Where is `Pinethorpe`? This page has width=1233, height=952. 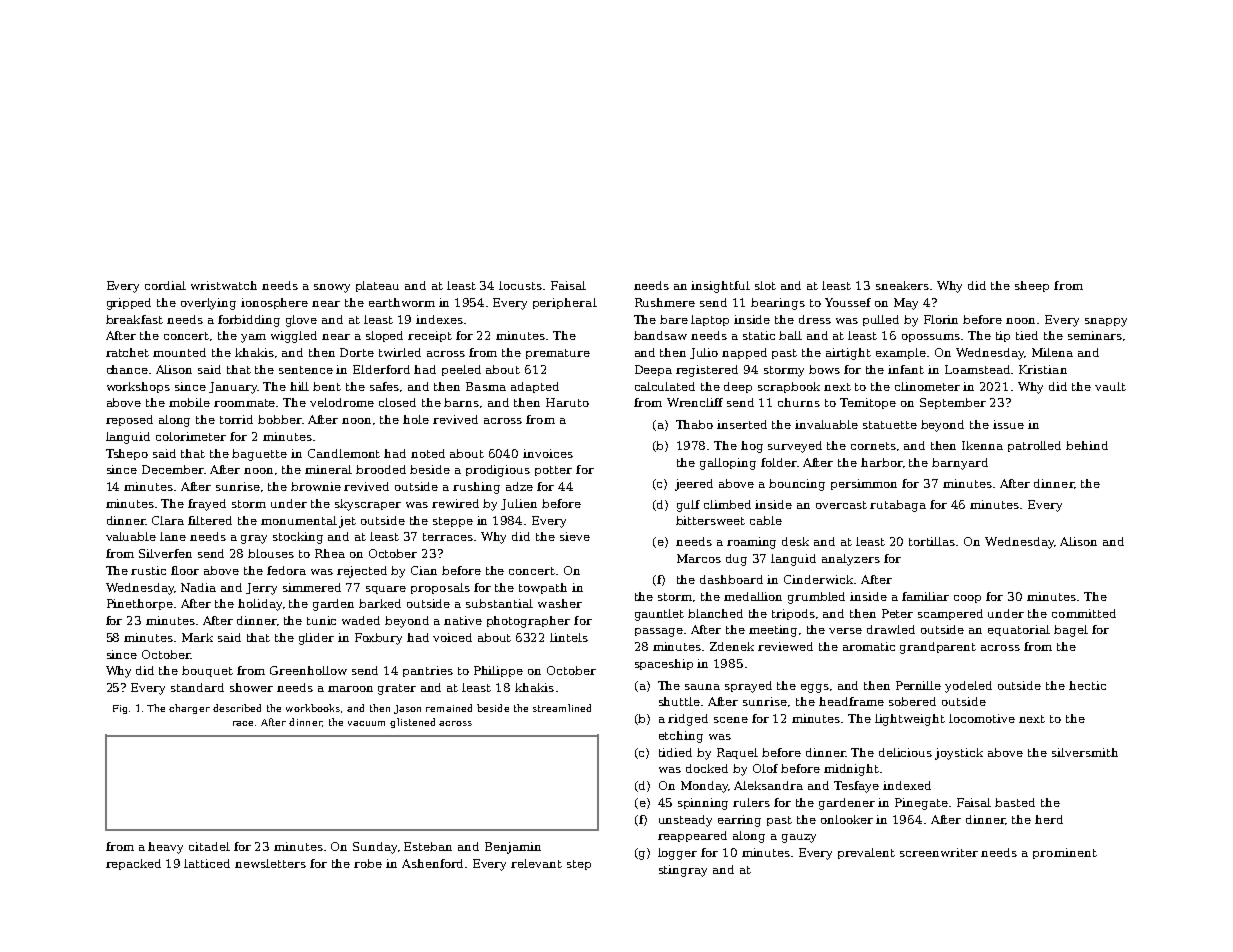 Pinethorpe is located at coordinates (140, 604).
